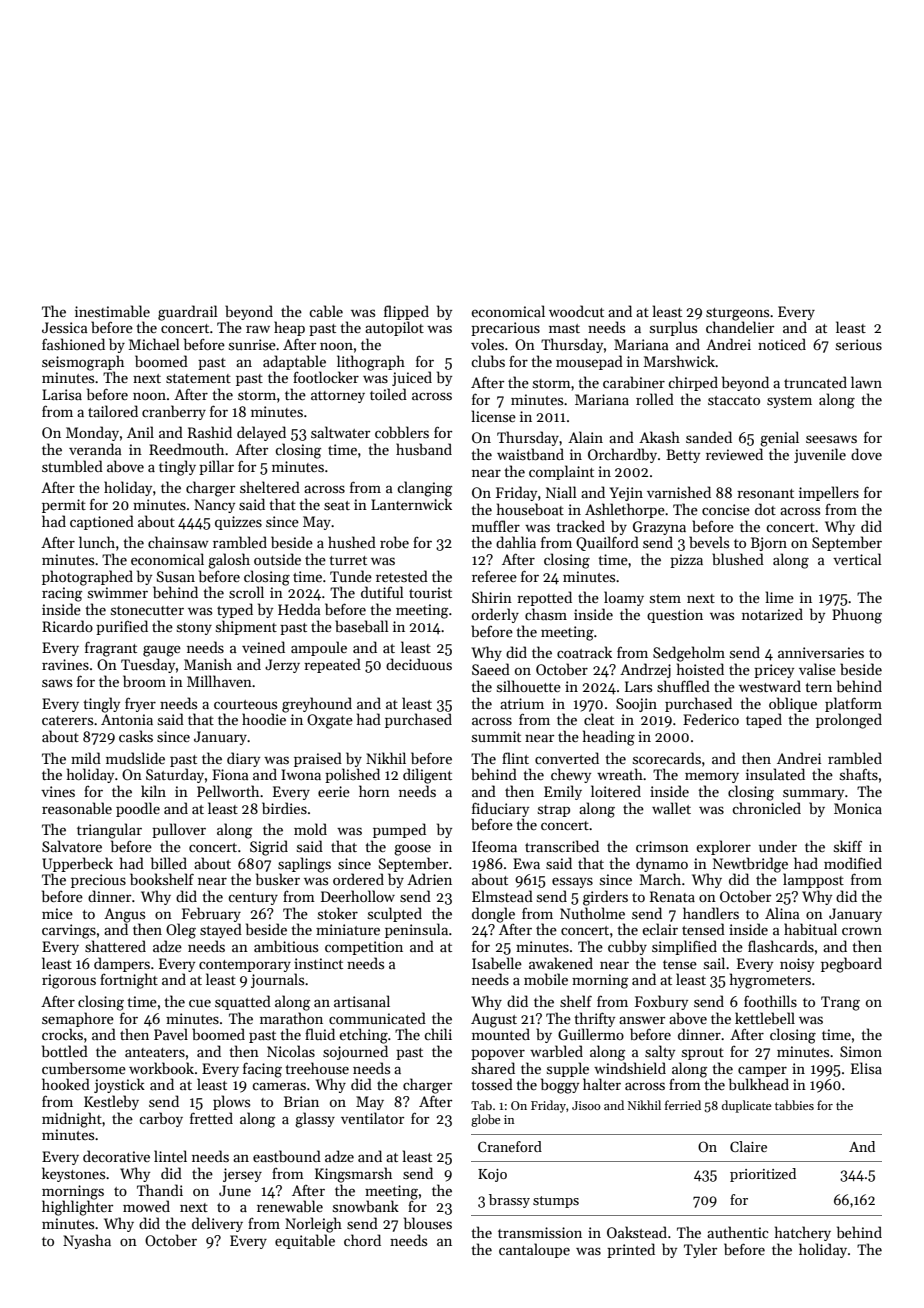 Image resolution: width=924 pixels, height=1308 pixels. What do you see at coordinates (112, 311) in the image?
I see `inestimable` at bounding box center [112, 311].
